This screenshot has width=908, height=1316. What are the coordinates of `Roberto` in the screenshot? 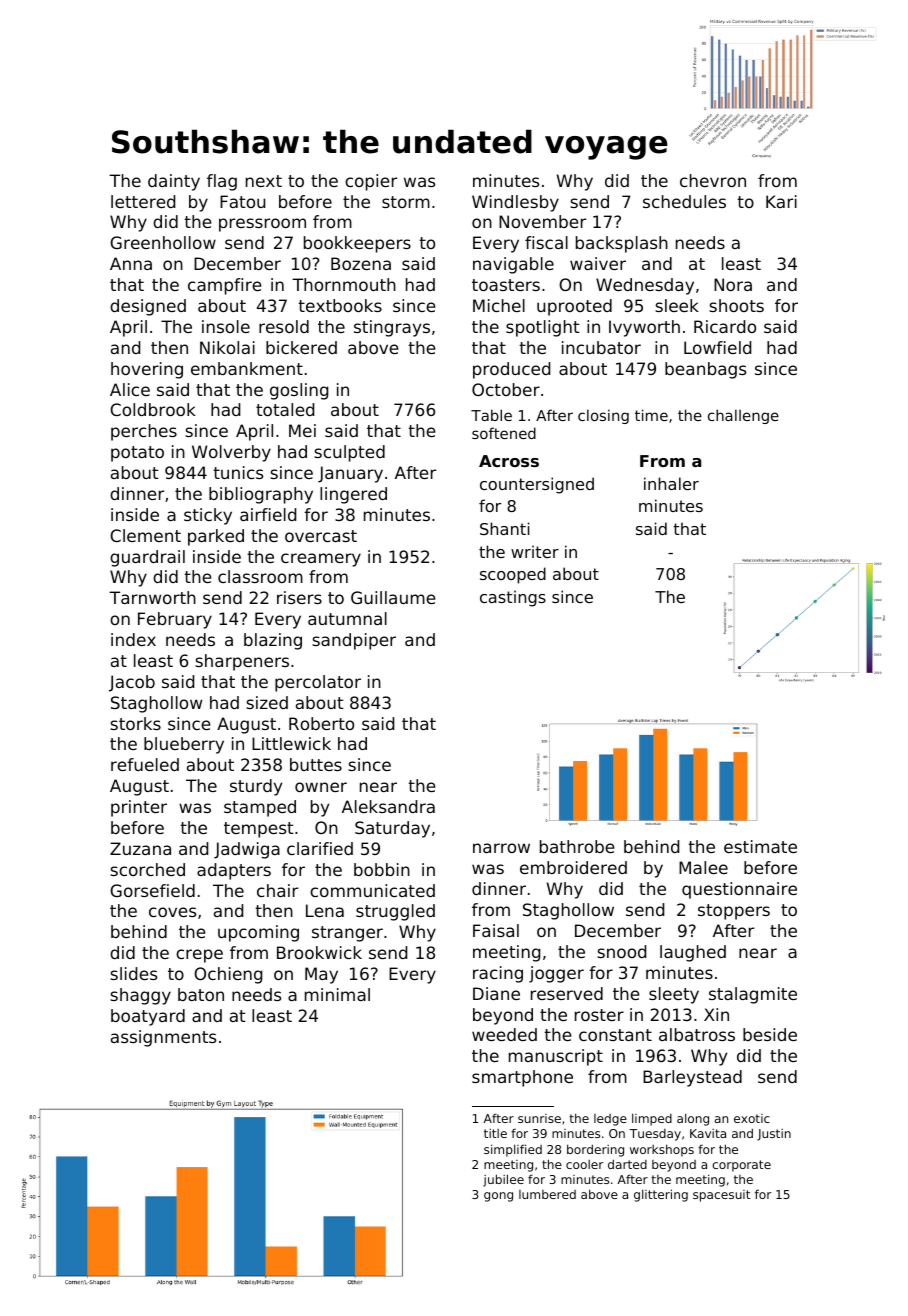 It's located at (321, 723).
